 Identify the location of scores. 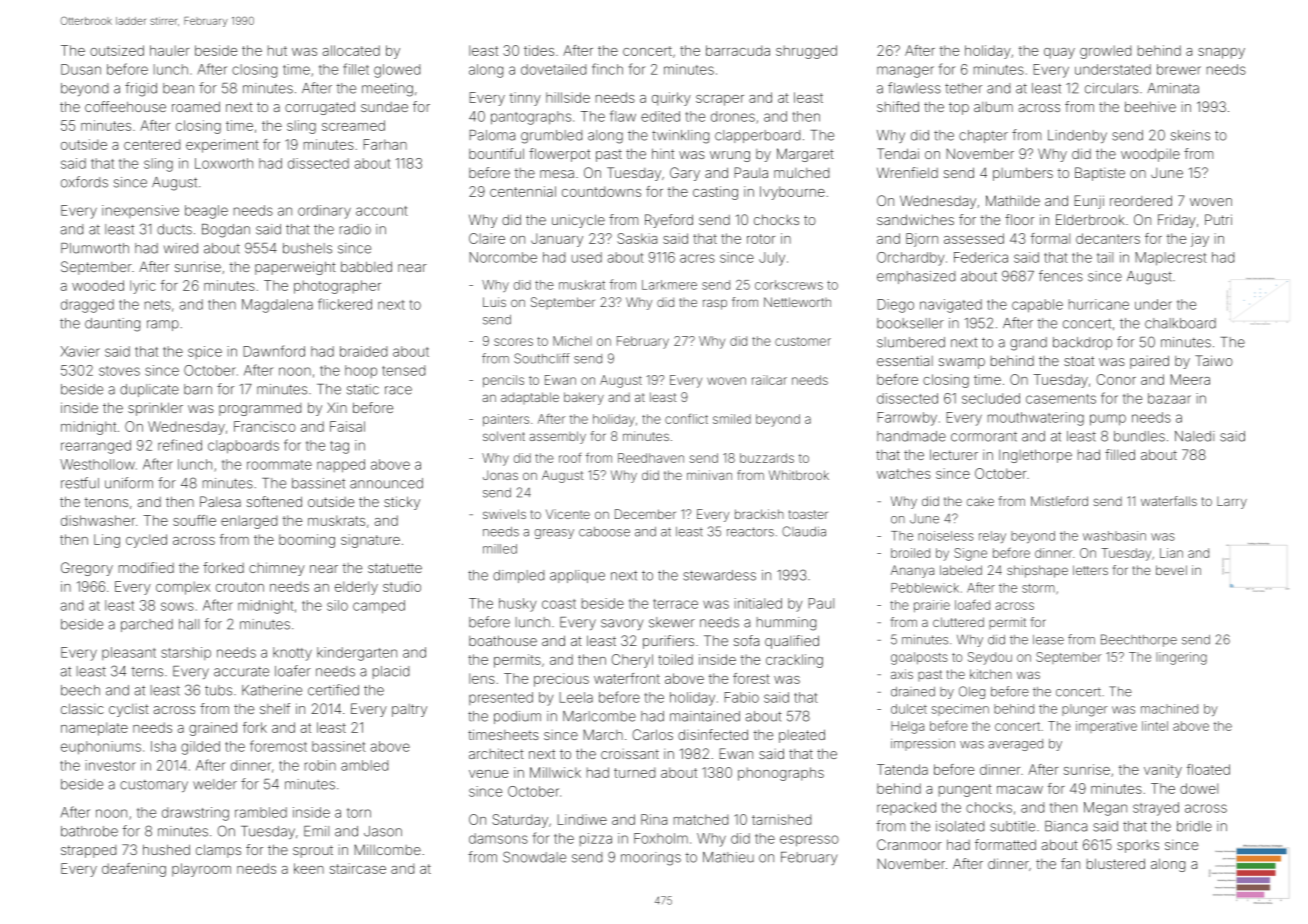
(513, 342).
